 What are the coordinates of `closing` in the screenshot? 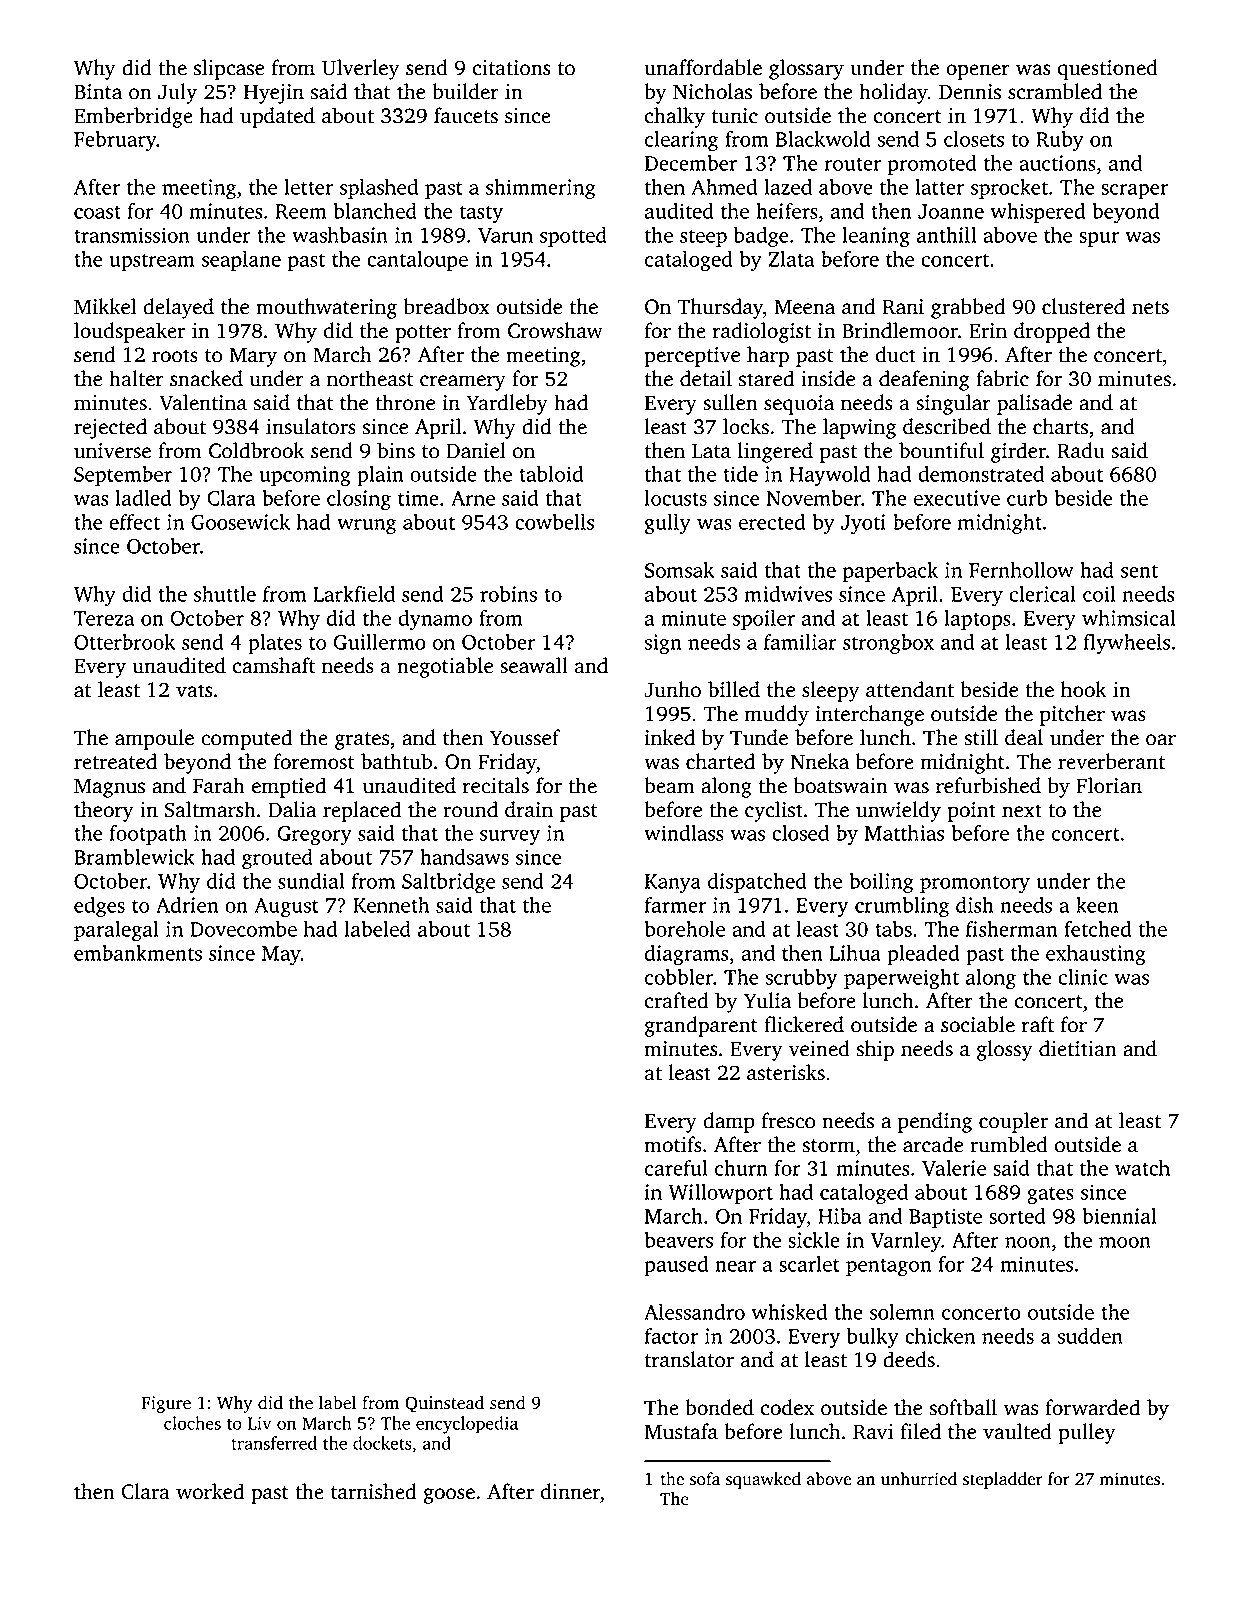 It's located at (359, 500).
